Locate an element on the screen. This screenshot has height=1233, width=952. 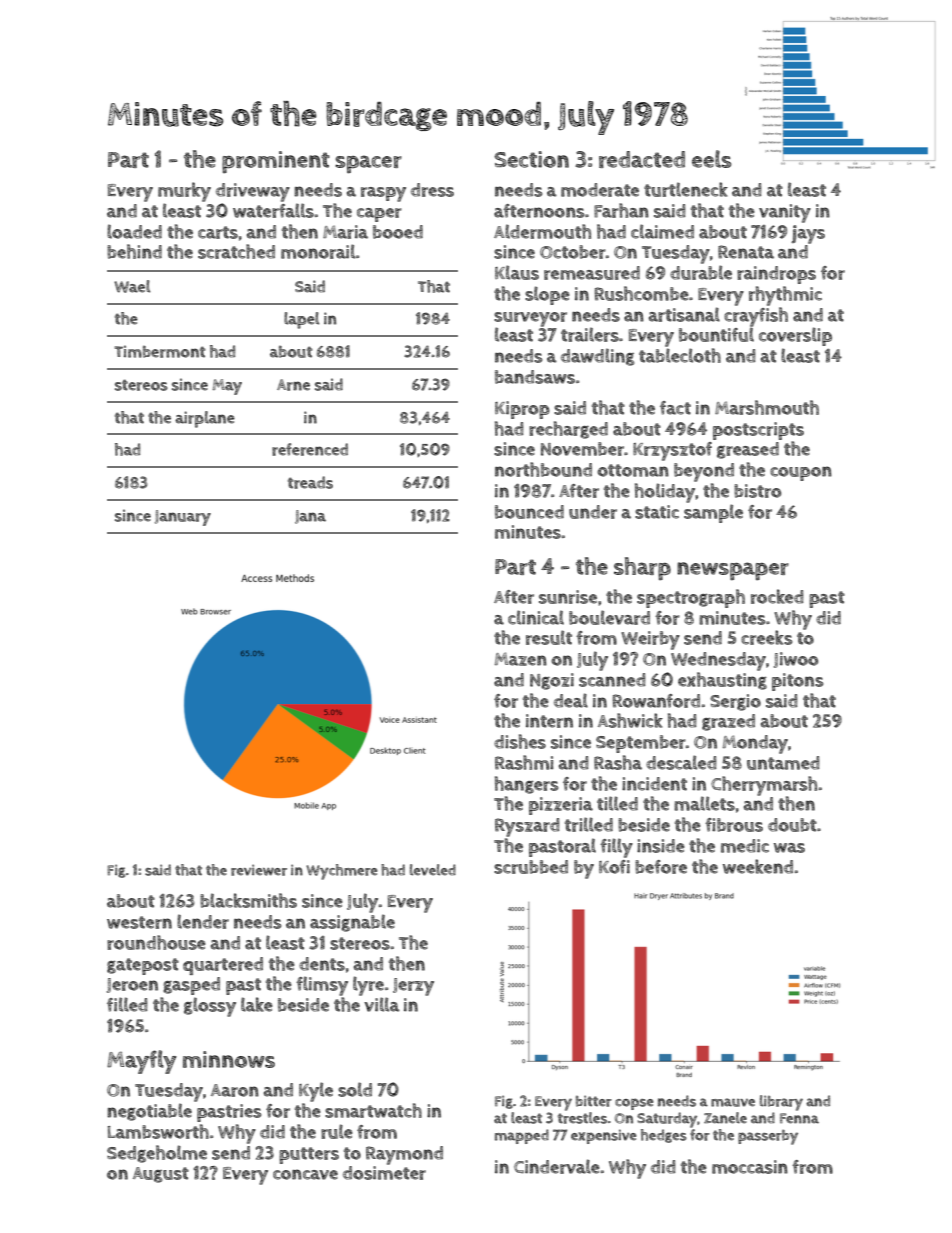
dosimeter is located at coordinates (384, 1173).
